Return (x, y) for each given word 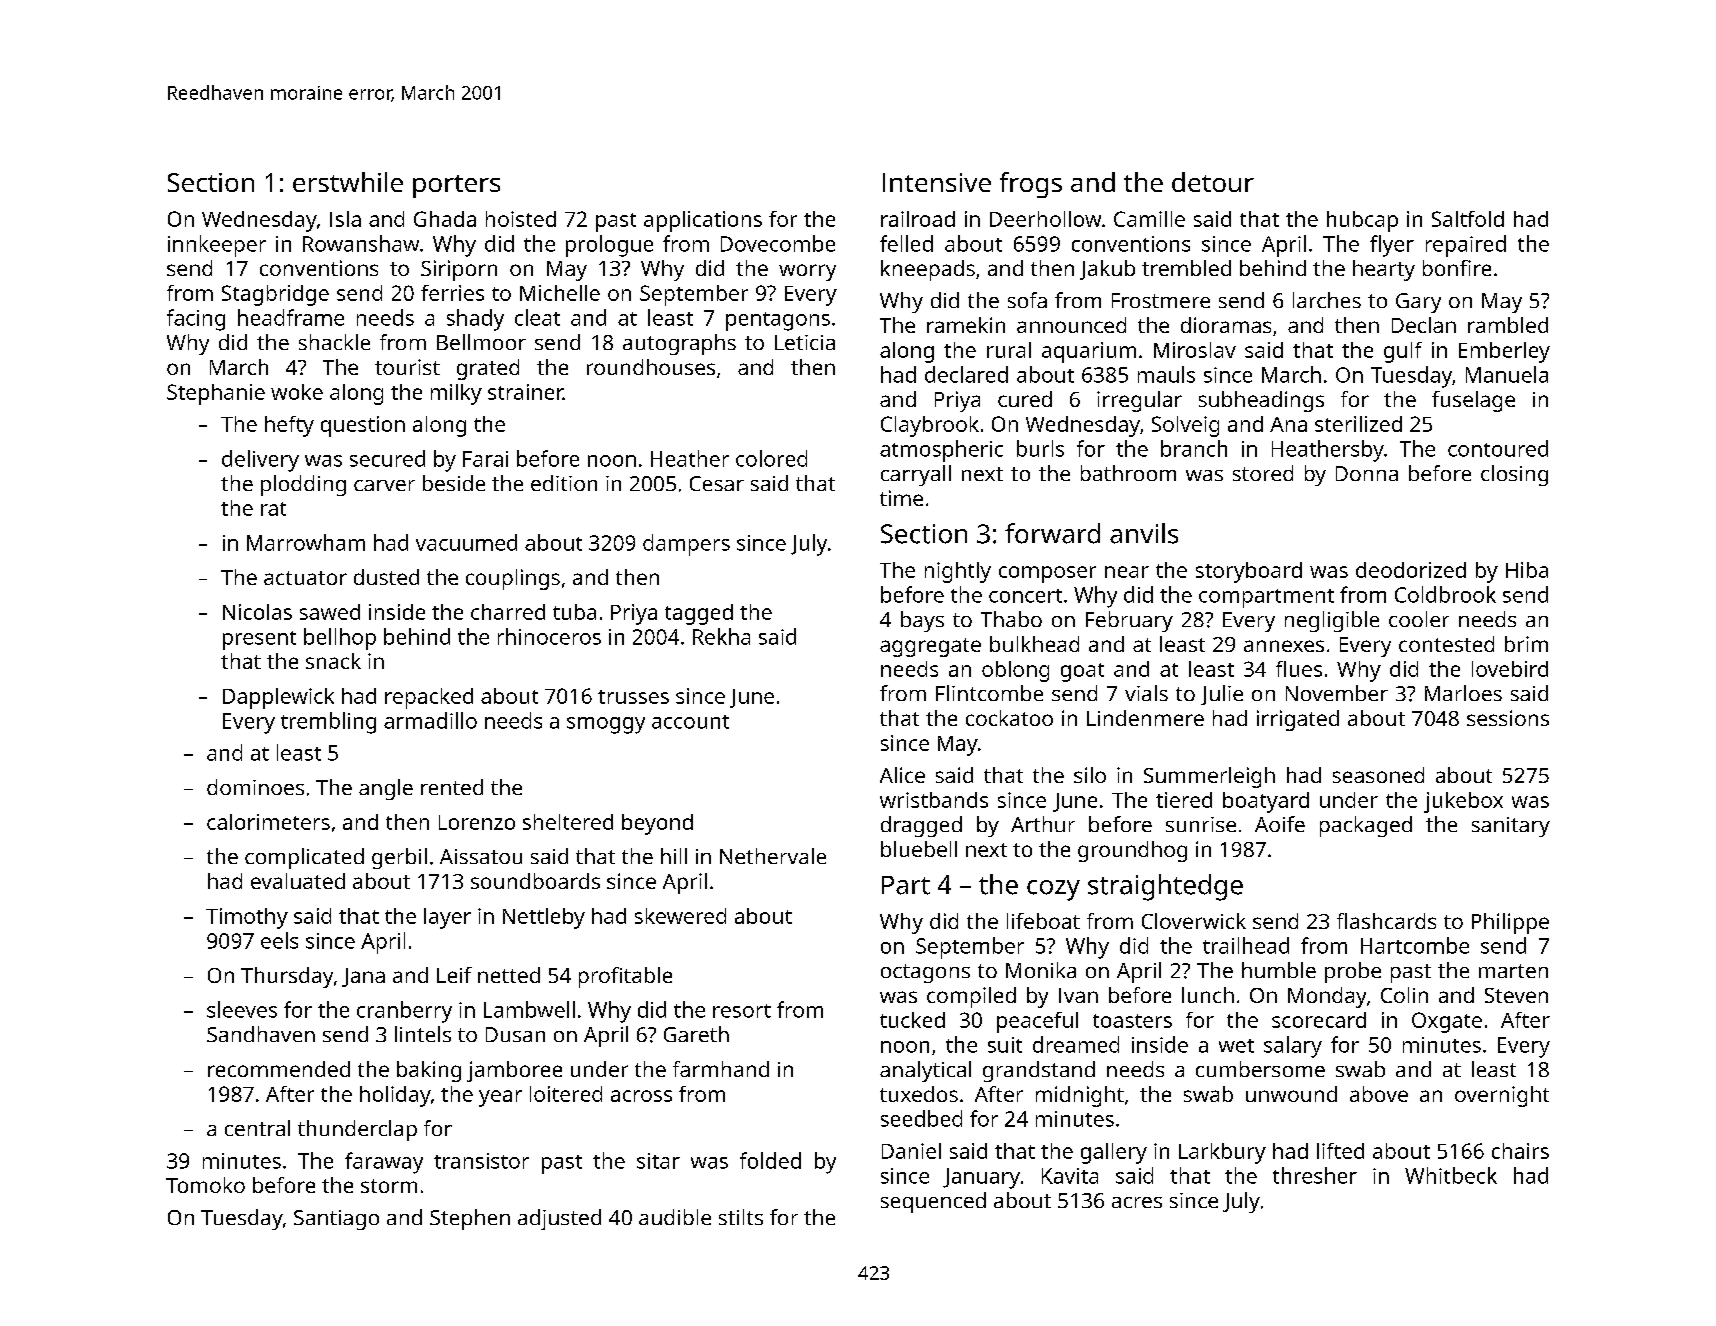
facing (196, 320)
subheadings (1261, 401)
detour (1213, 182)
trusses (633, 697)
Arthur (1043, 824)
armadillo (430, 720)
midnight (1080, 1096)
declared (966, 374)
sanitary (1511, 827)
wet (1236, 1046)
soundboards (535, 881)
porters (456, 186)
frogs (1031, 185)
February (1129, 621)
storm (389, 1186)
